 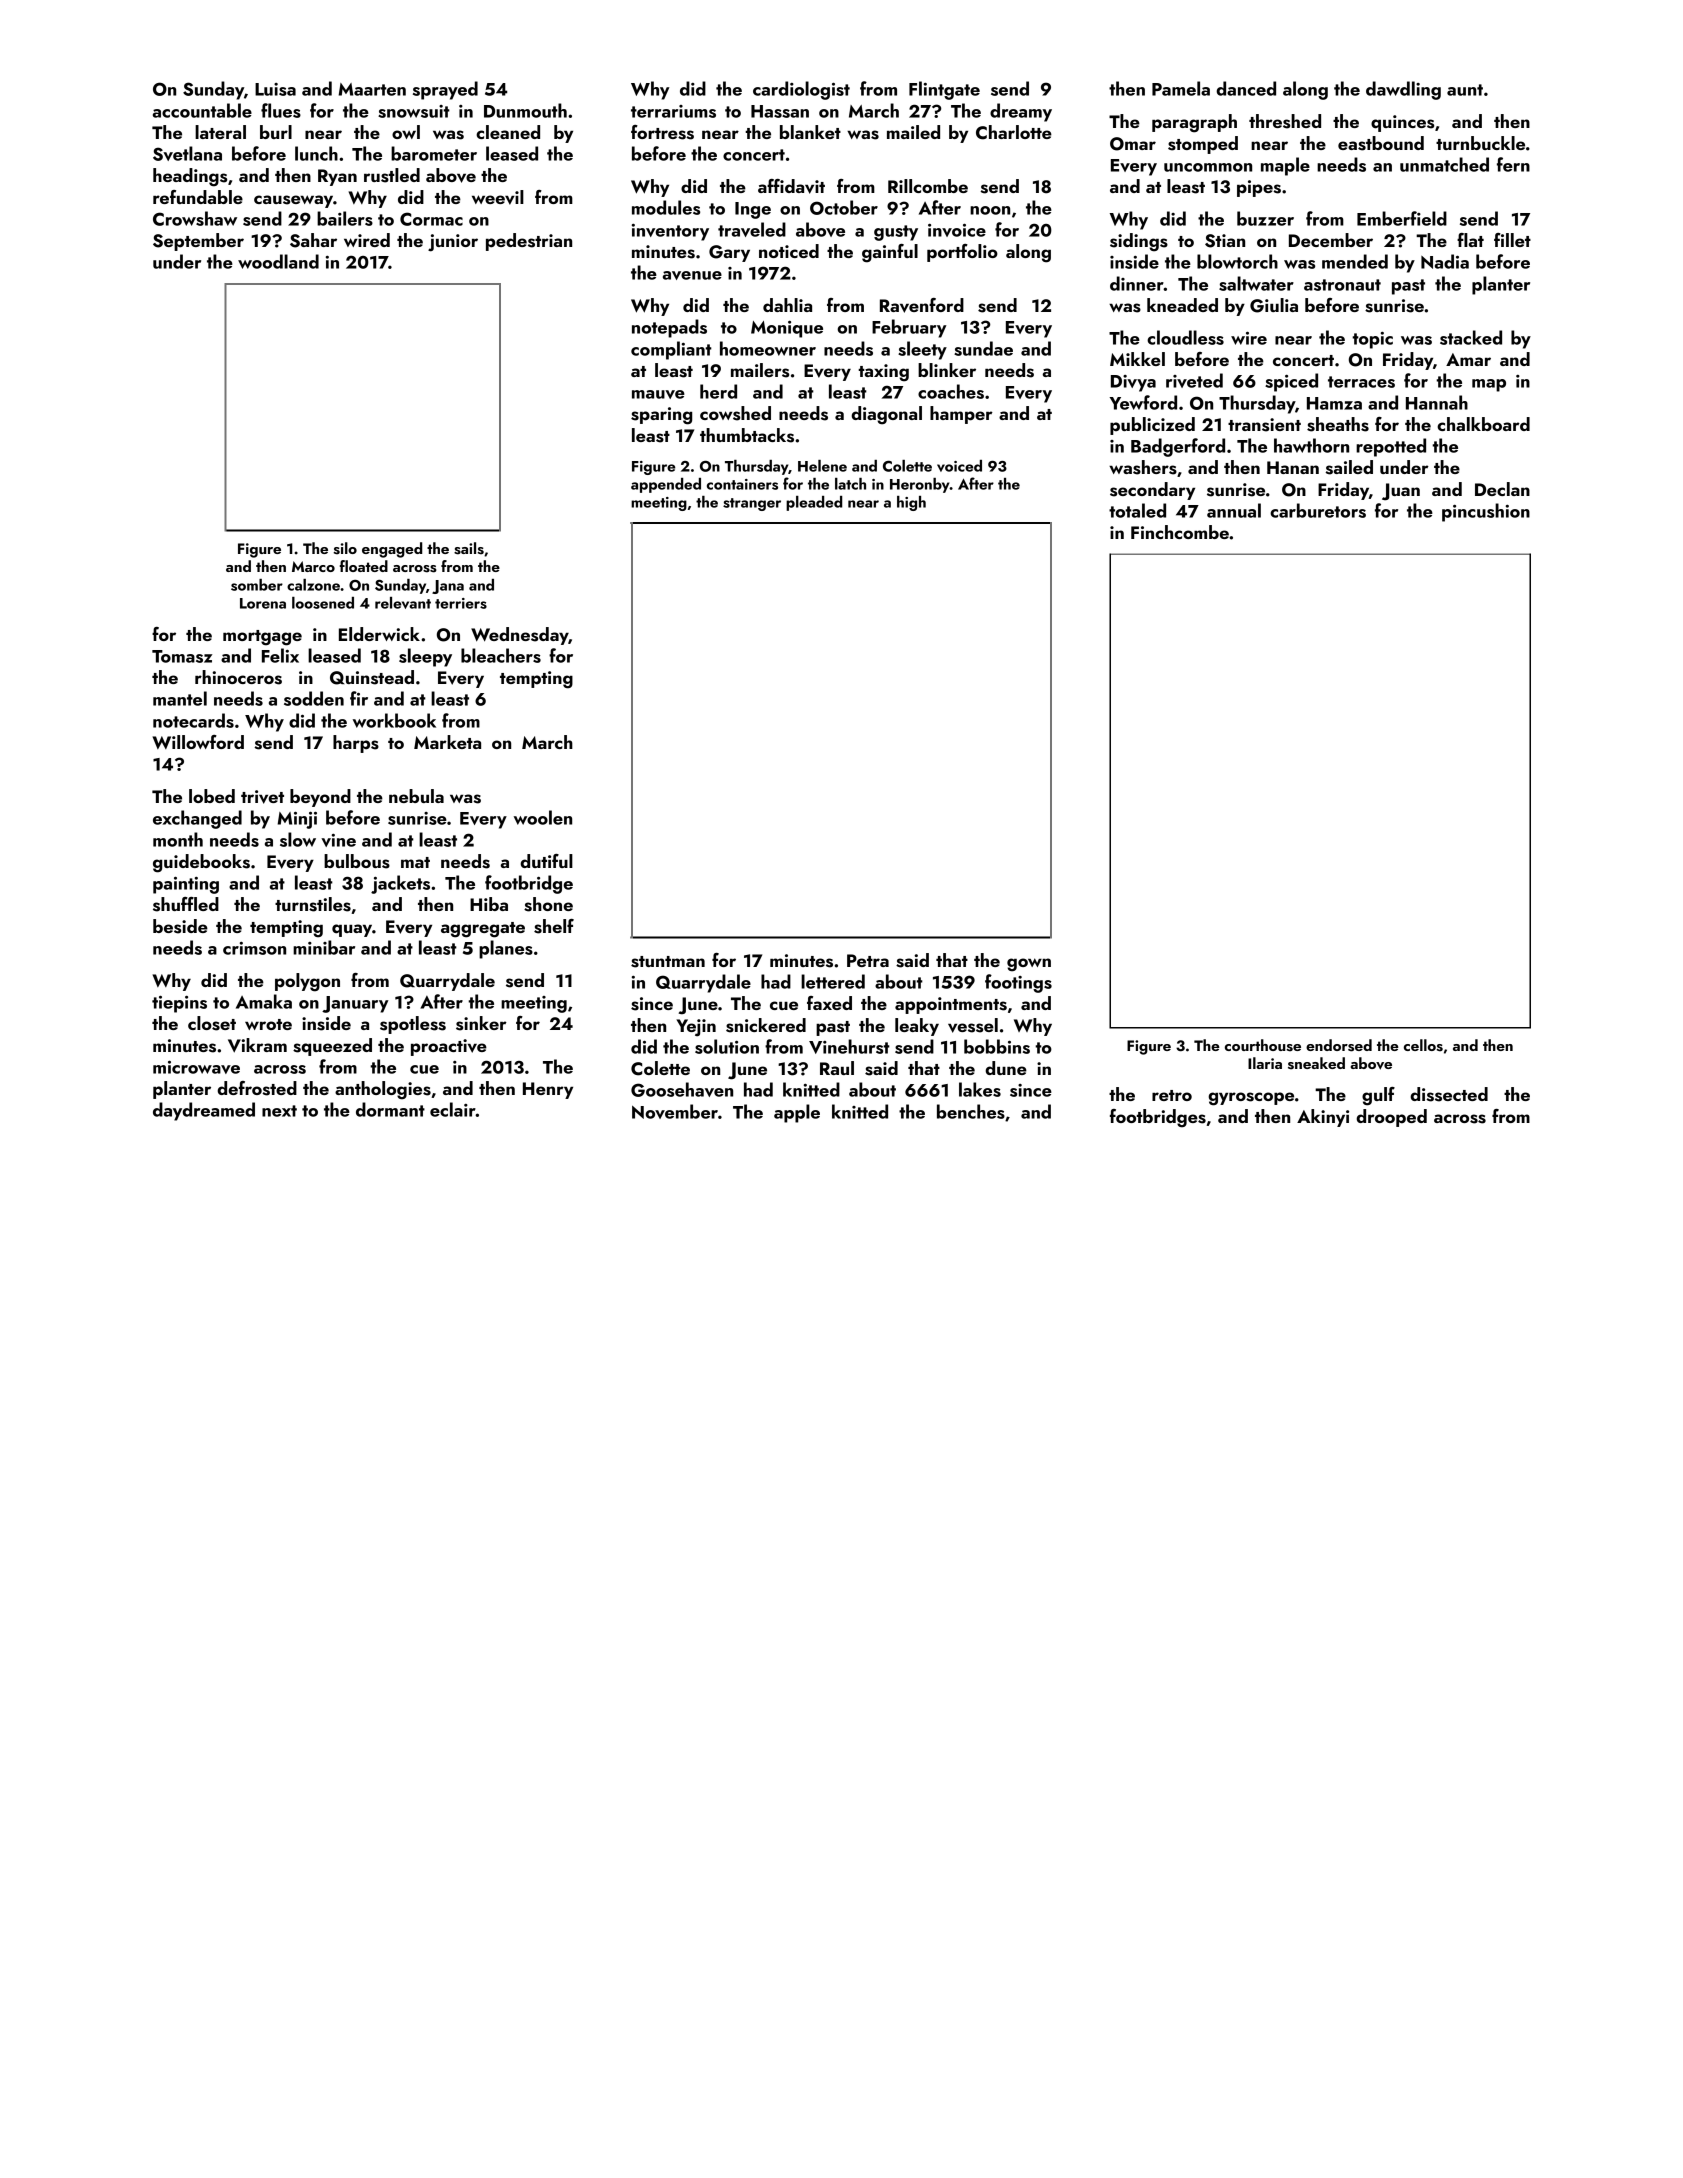 What do you see at coordinates (392, 550) in the document?
I see `engaged` at bounding box center [392, 550].
